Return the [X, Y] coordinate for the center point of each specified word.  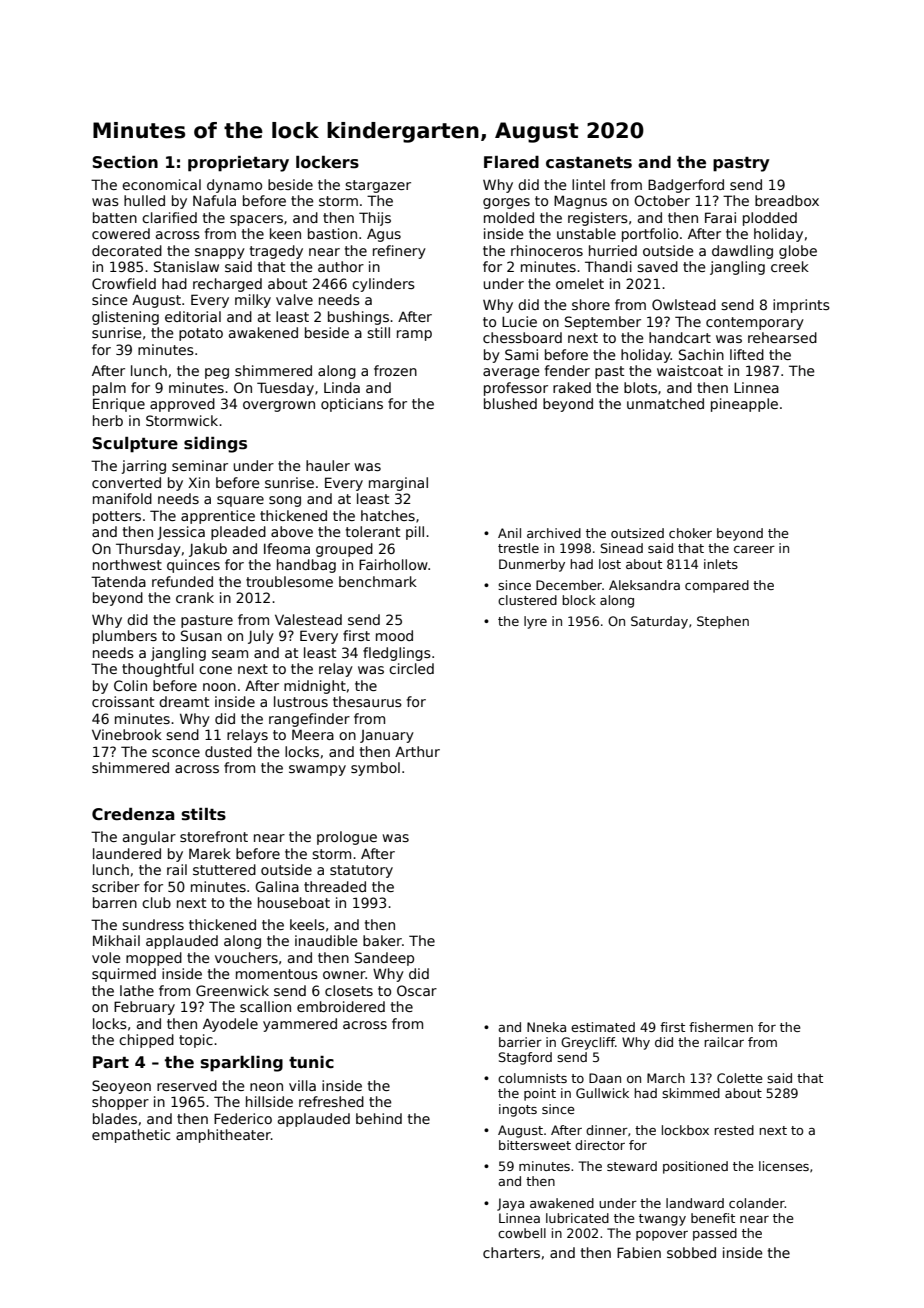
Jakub [208, 550]
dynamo [234, 186]
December [569, 585]
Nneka [546, 1027]
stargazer [378, 186]
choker [690, 533]
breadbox [787, 200]
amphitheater [223, 1136]
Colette [740, 1078]
